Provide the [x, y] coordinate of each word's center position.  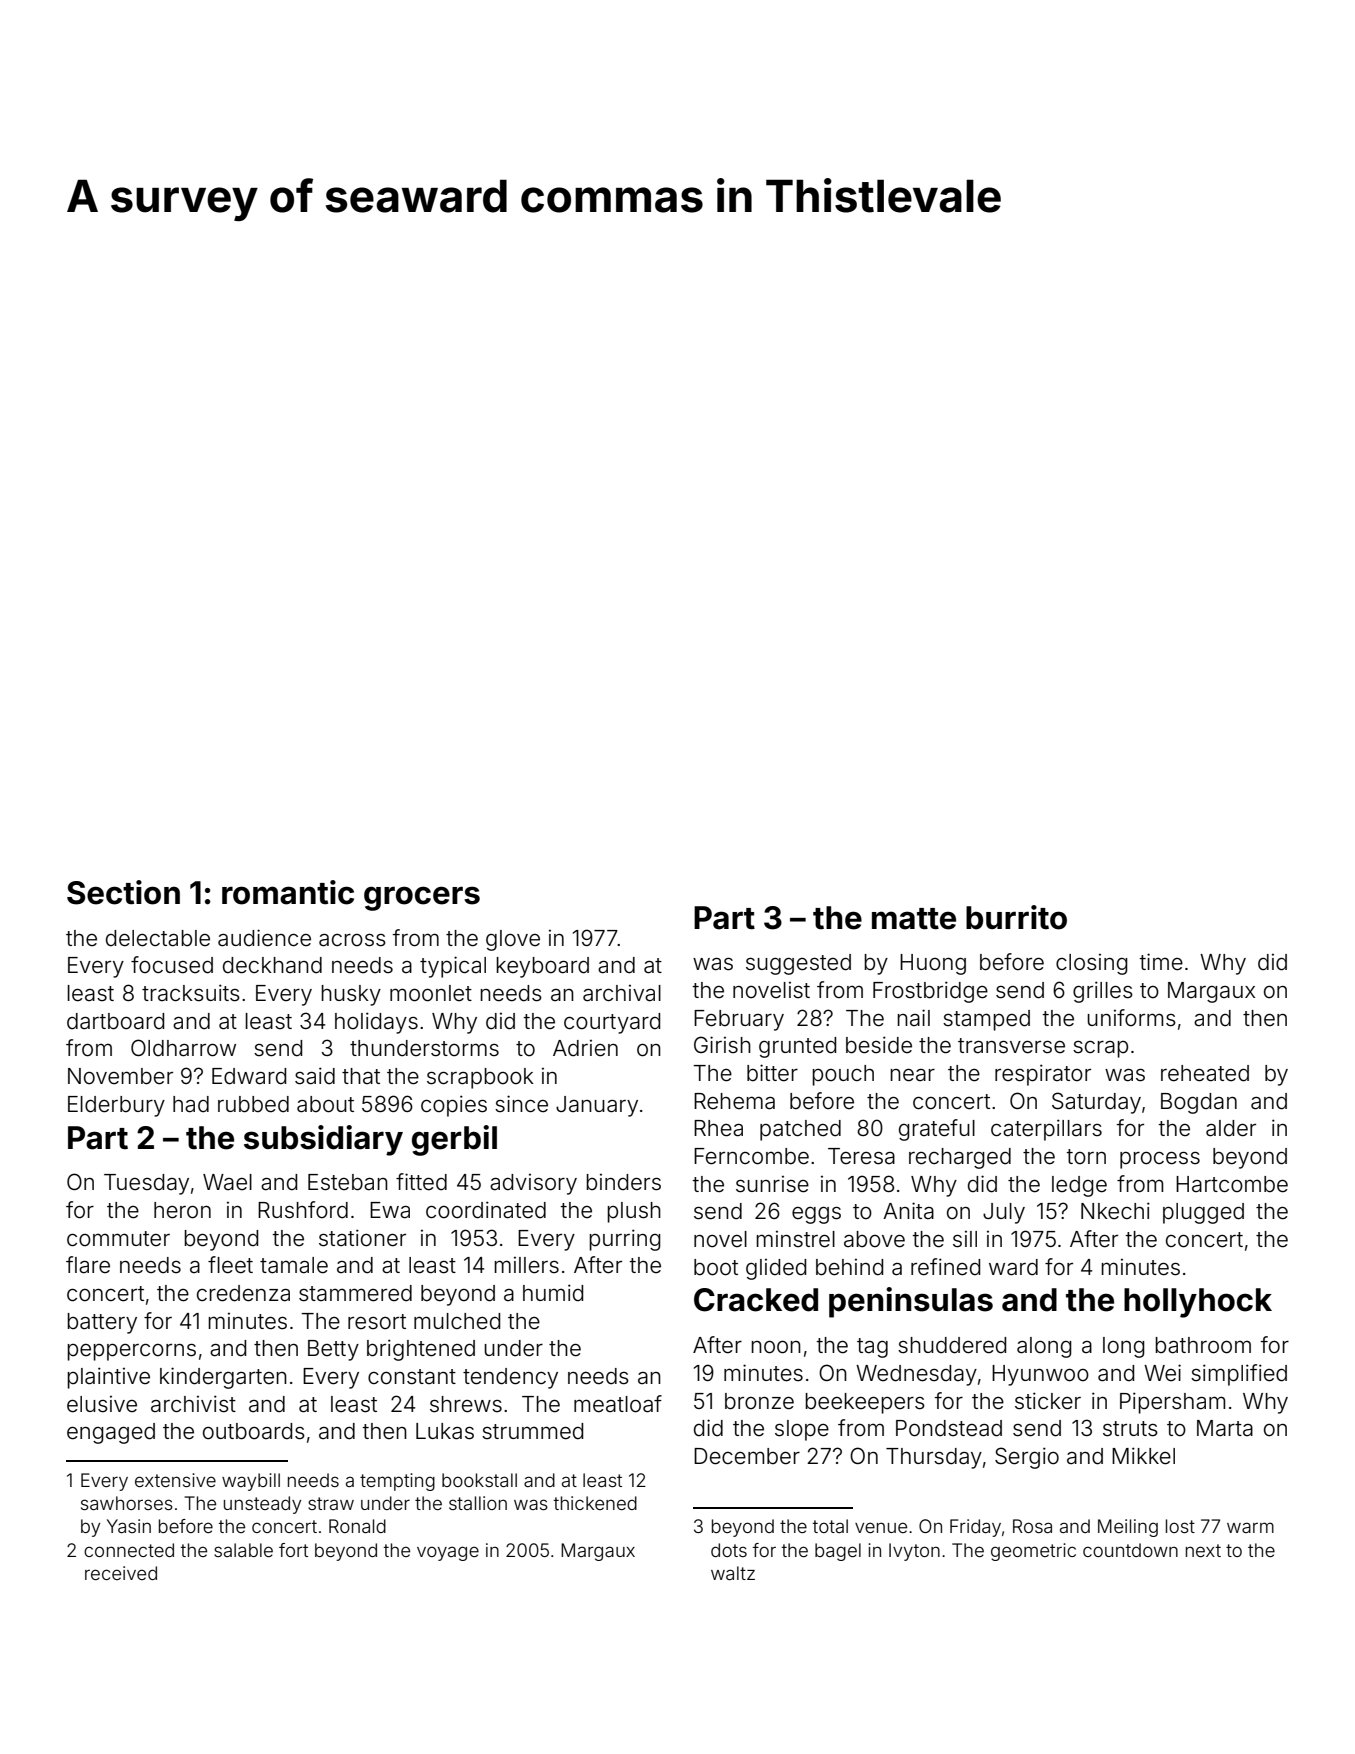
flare [88, 1265]
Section [123, 892]
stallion [478, 1503]
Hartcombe [1232, 1184]
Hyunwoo [1040, 1375]
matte [914, 919]
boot [716, 1267]
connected [129, 1550]
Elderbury [116, 1106]
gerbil [454, 1140]
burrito [1016, 917]
